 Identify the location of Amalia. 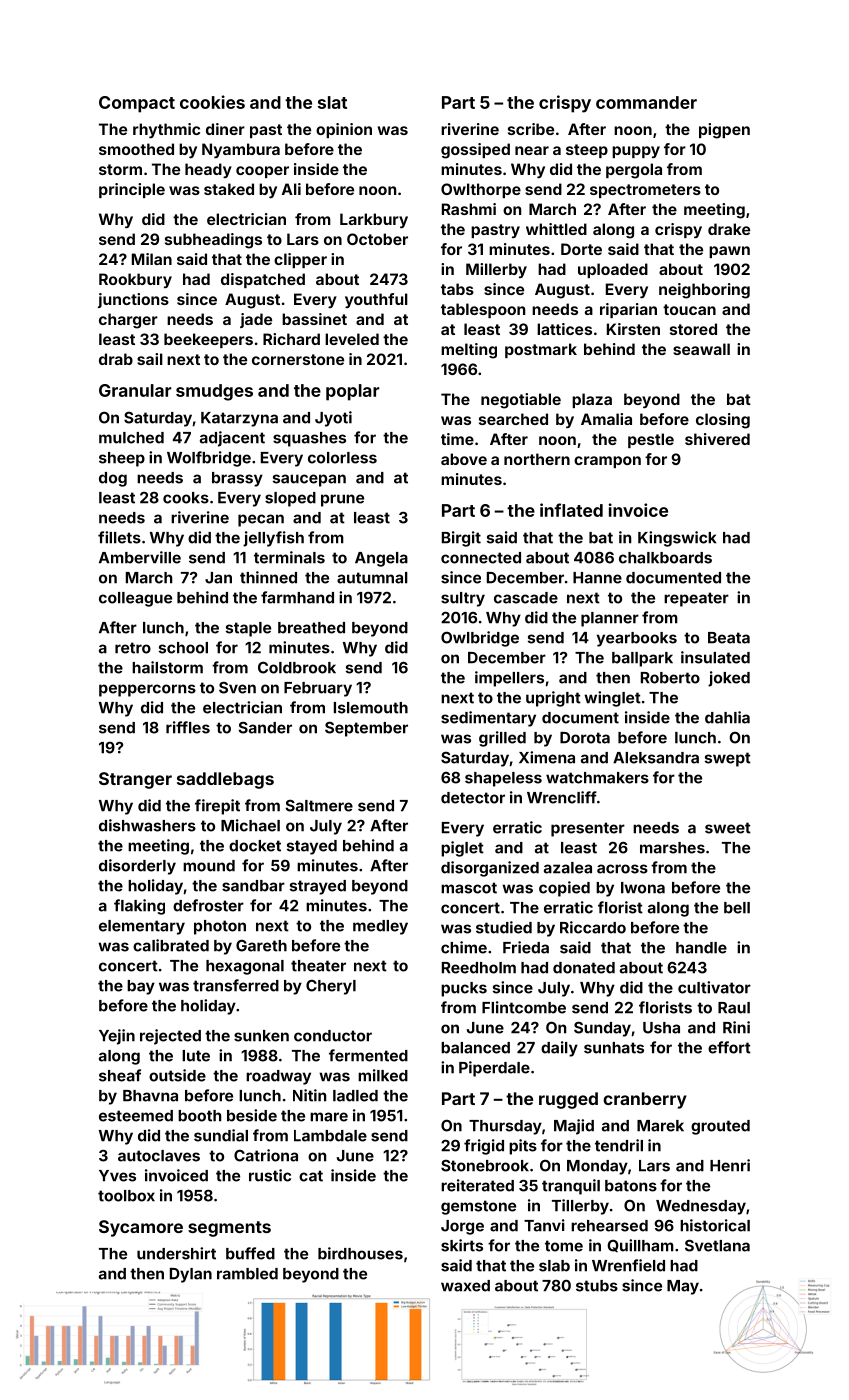
(606, 419).
